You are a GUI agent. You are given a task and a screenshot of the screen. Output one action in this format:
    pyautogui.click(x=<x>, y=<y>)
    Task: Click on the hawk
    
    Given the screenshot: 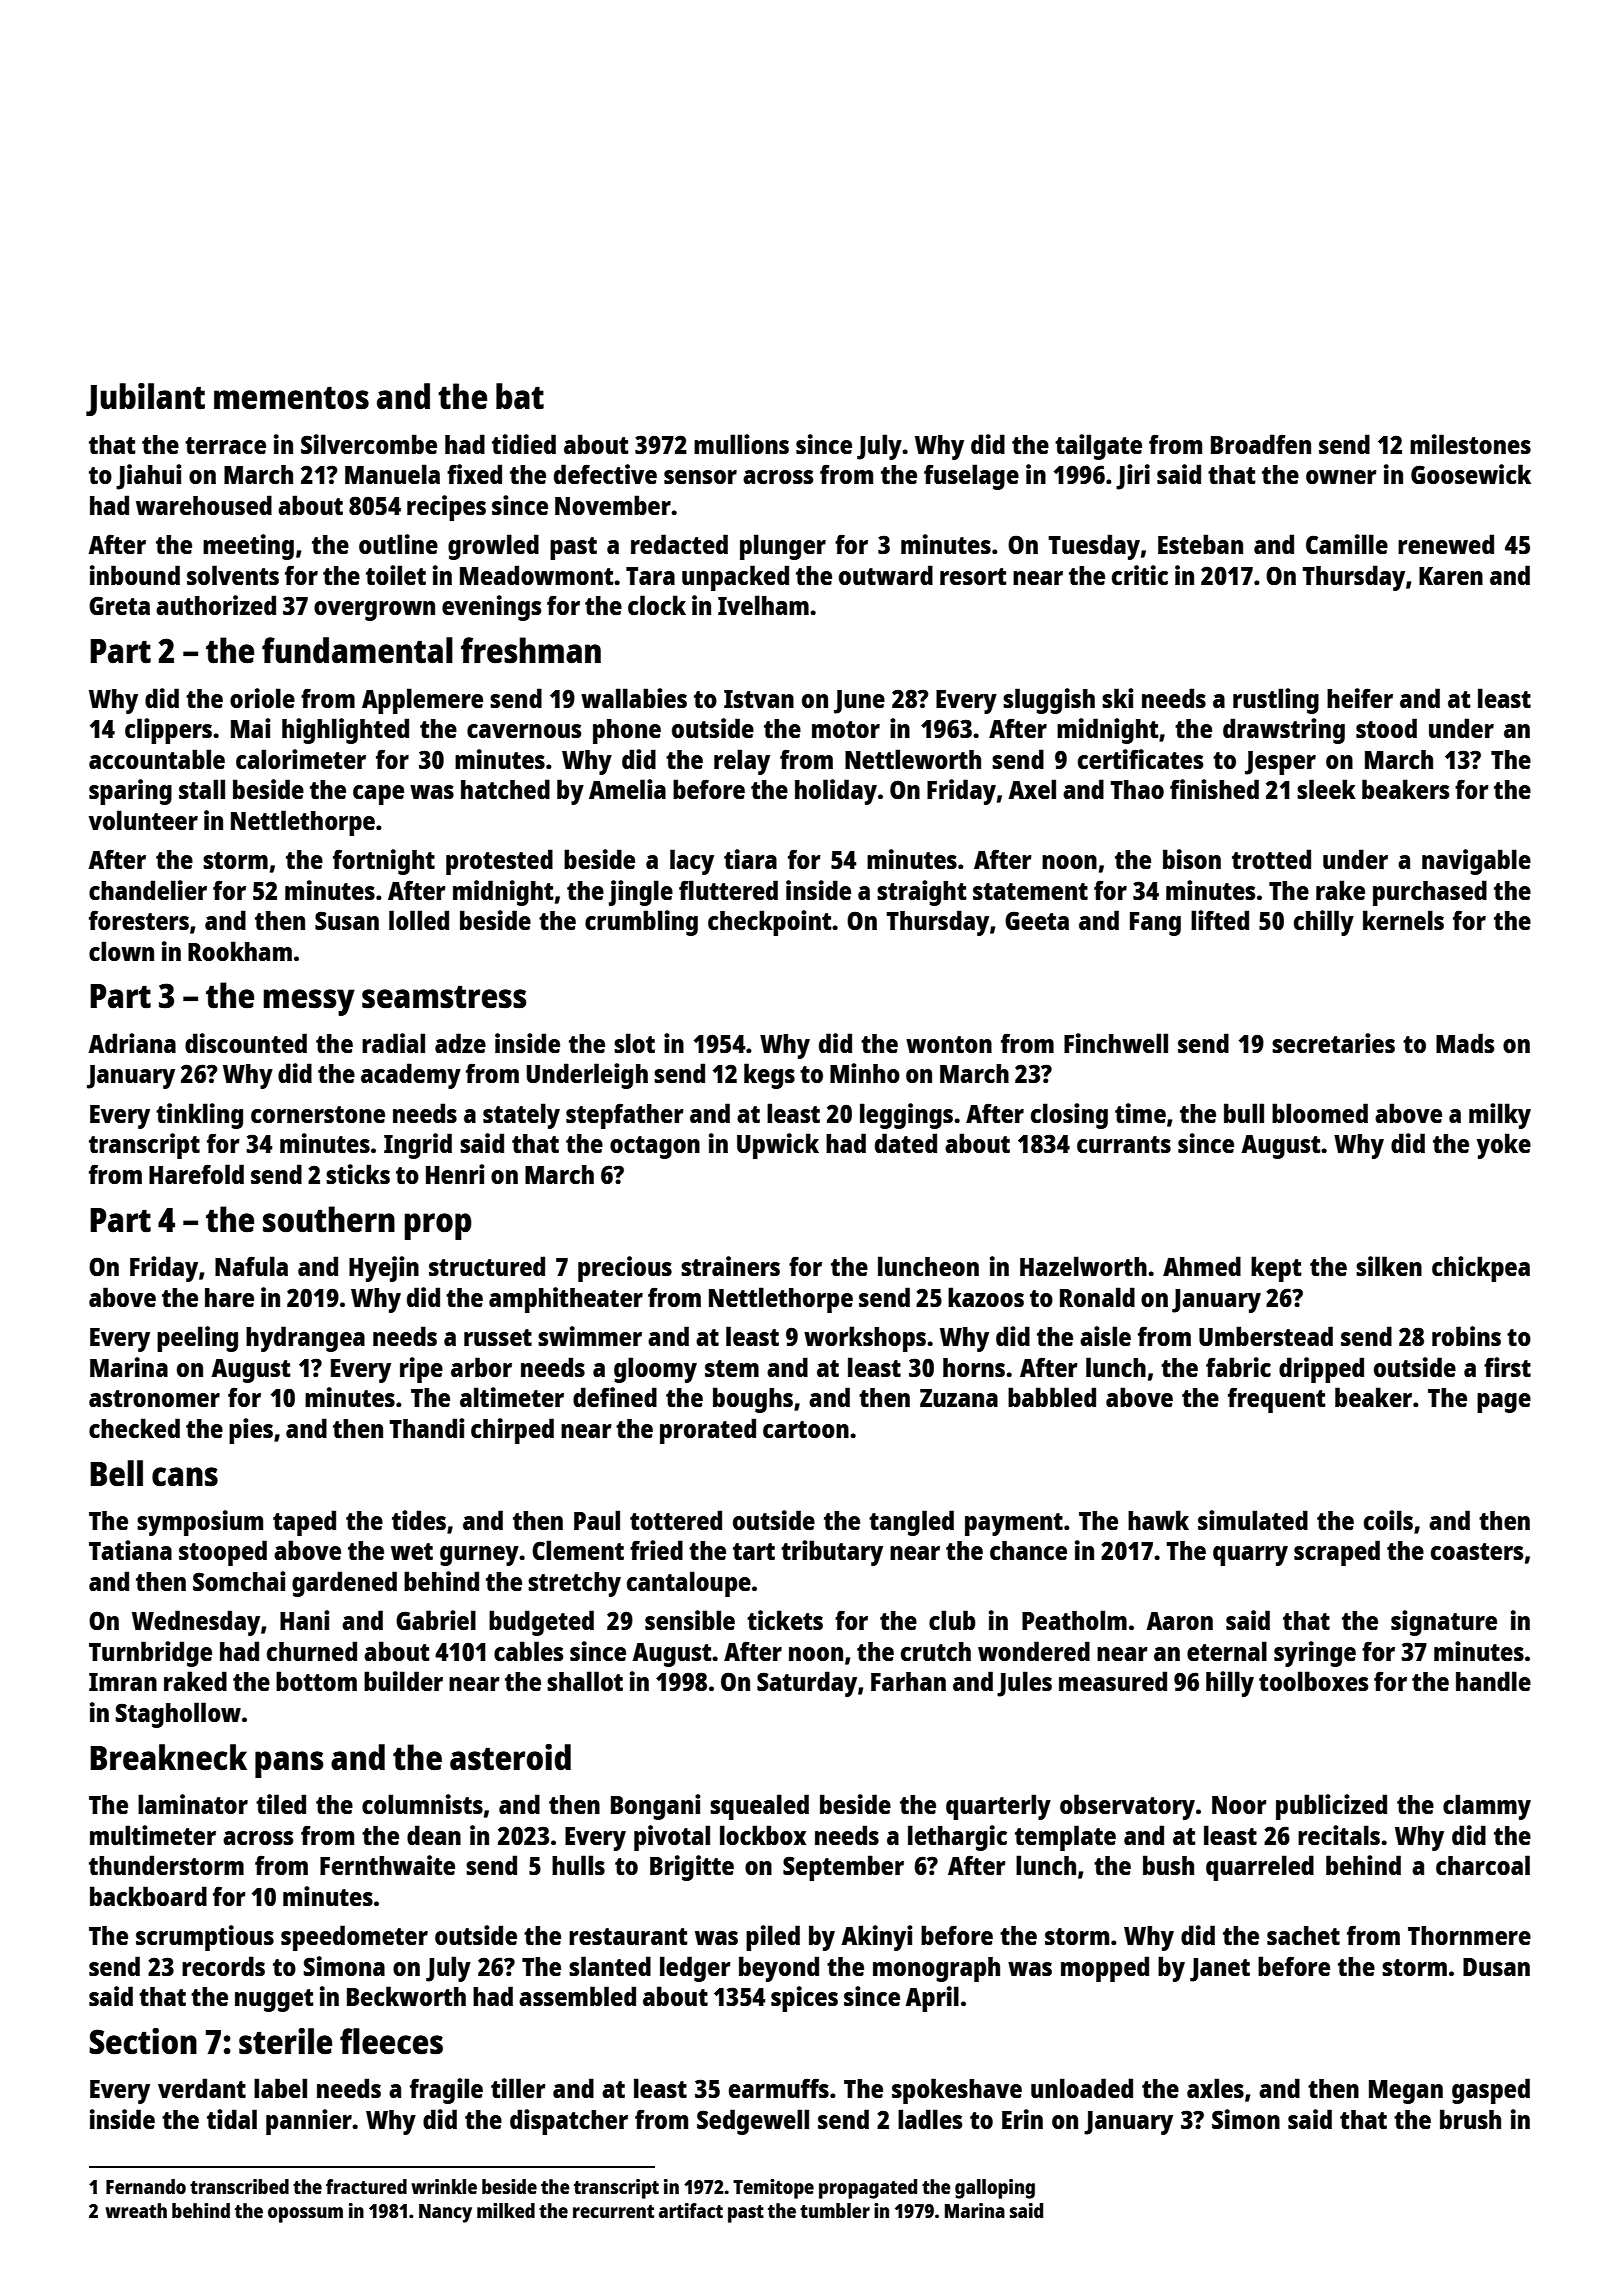 What is the action you would take?
    pyautogui.click(x=1158, y=1520)
